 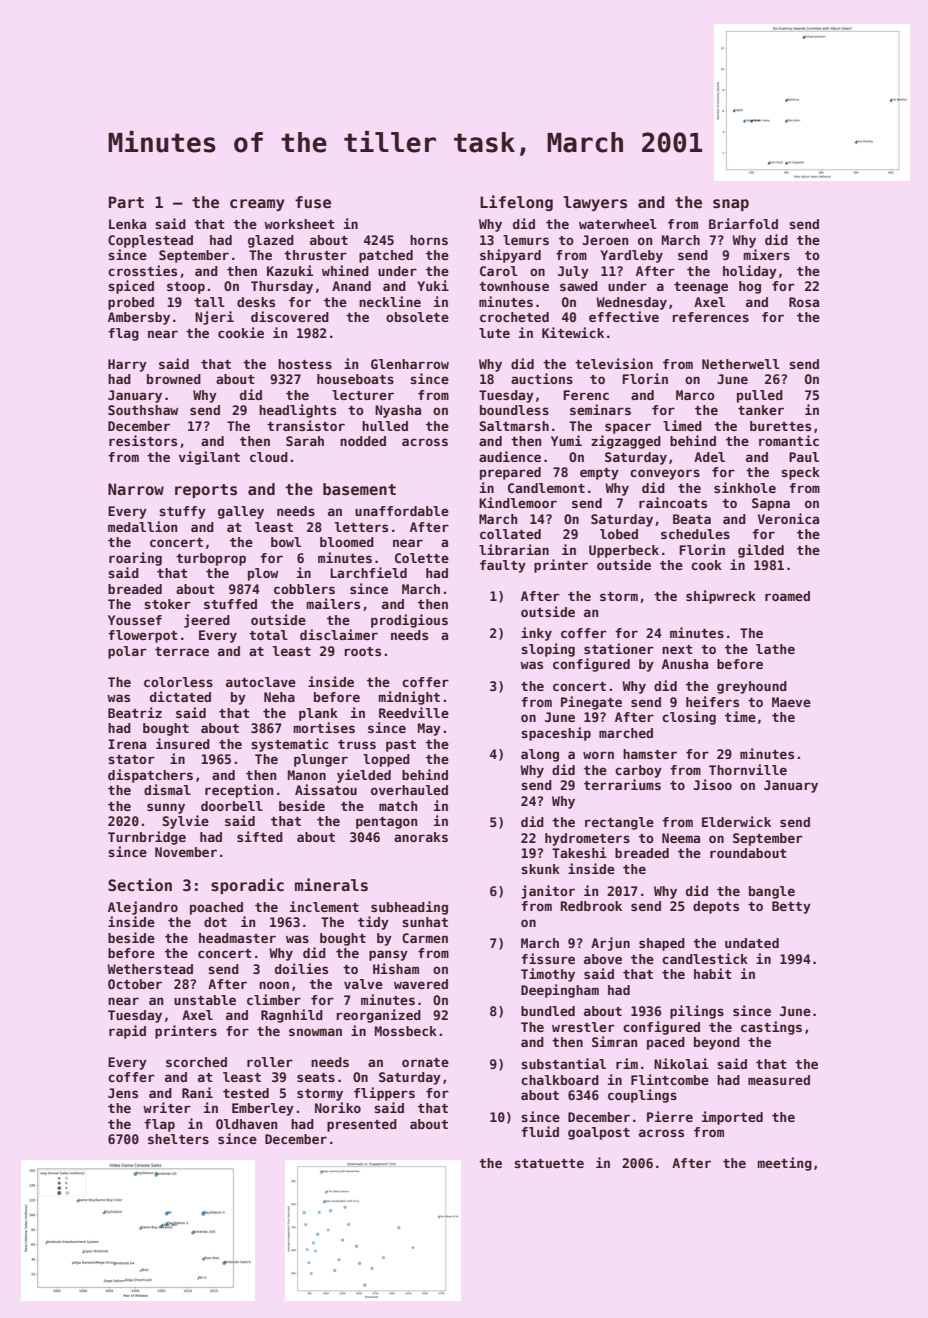 I want to click on prodigious, so click(x=409, y=621).
